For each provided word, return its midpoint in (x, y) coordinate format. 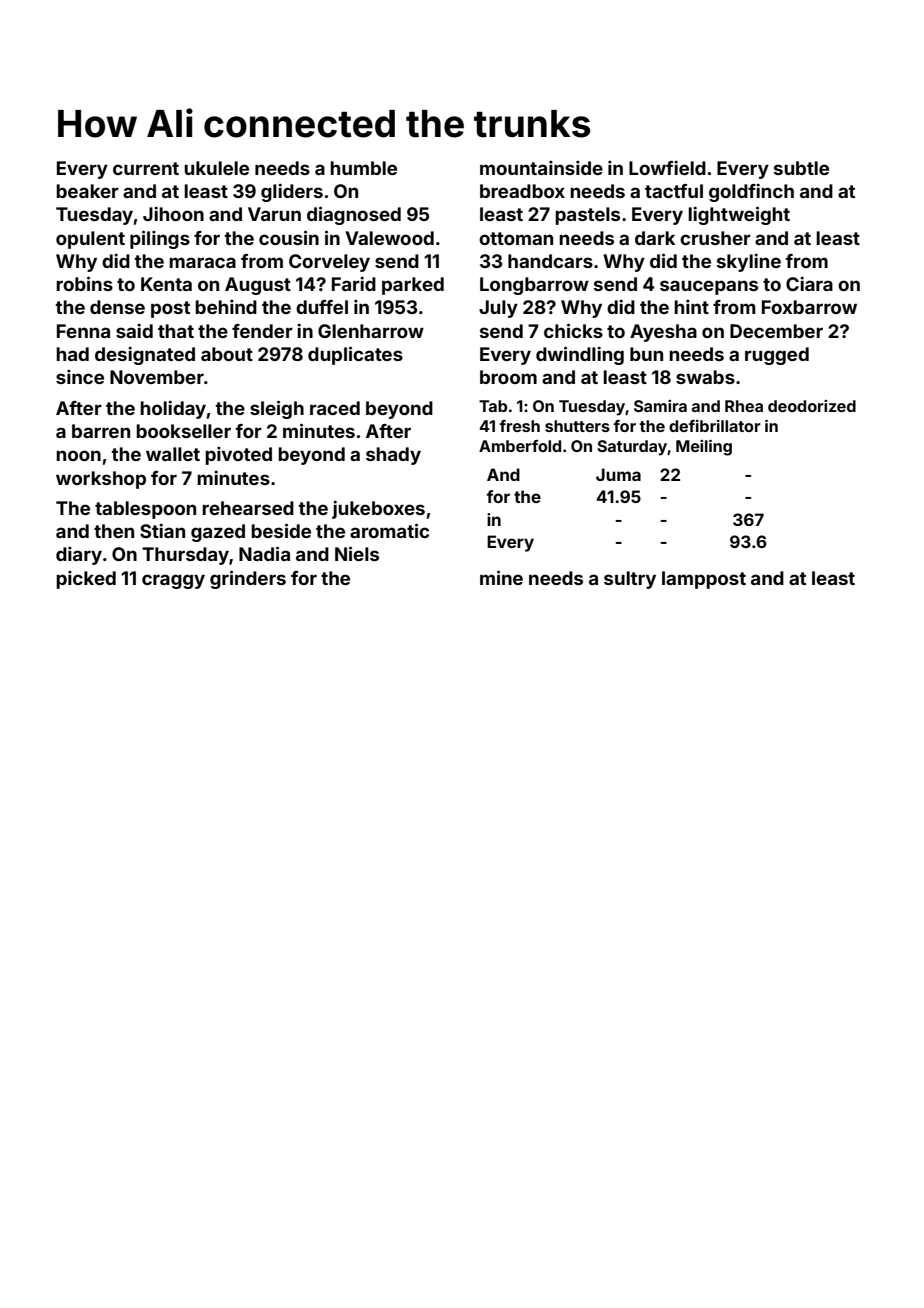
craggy (173, 581)
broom (508, 377)
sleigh (277, 409)
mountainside (541, 168)
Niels (357, 553)
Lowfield (667, 168)
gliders (292, 193)
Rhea (744, 406)
